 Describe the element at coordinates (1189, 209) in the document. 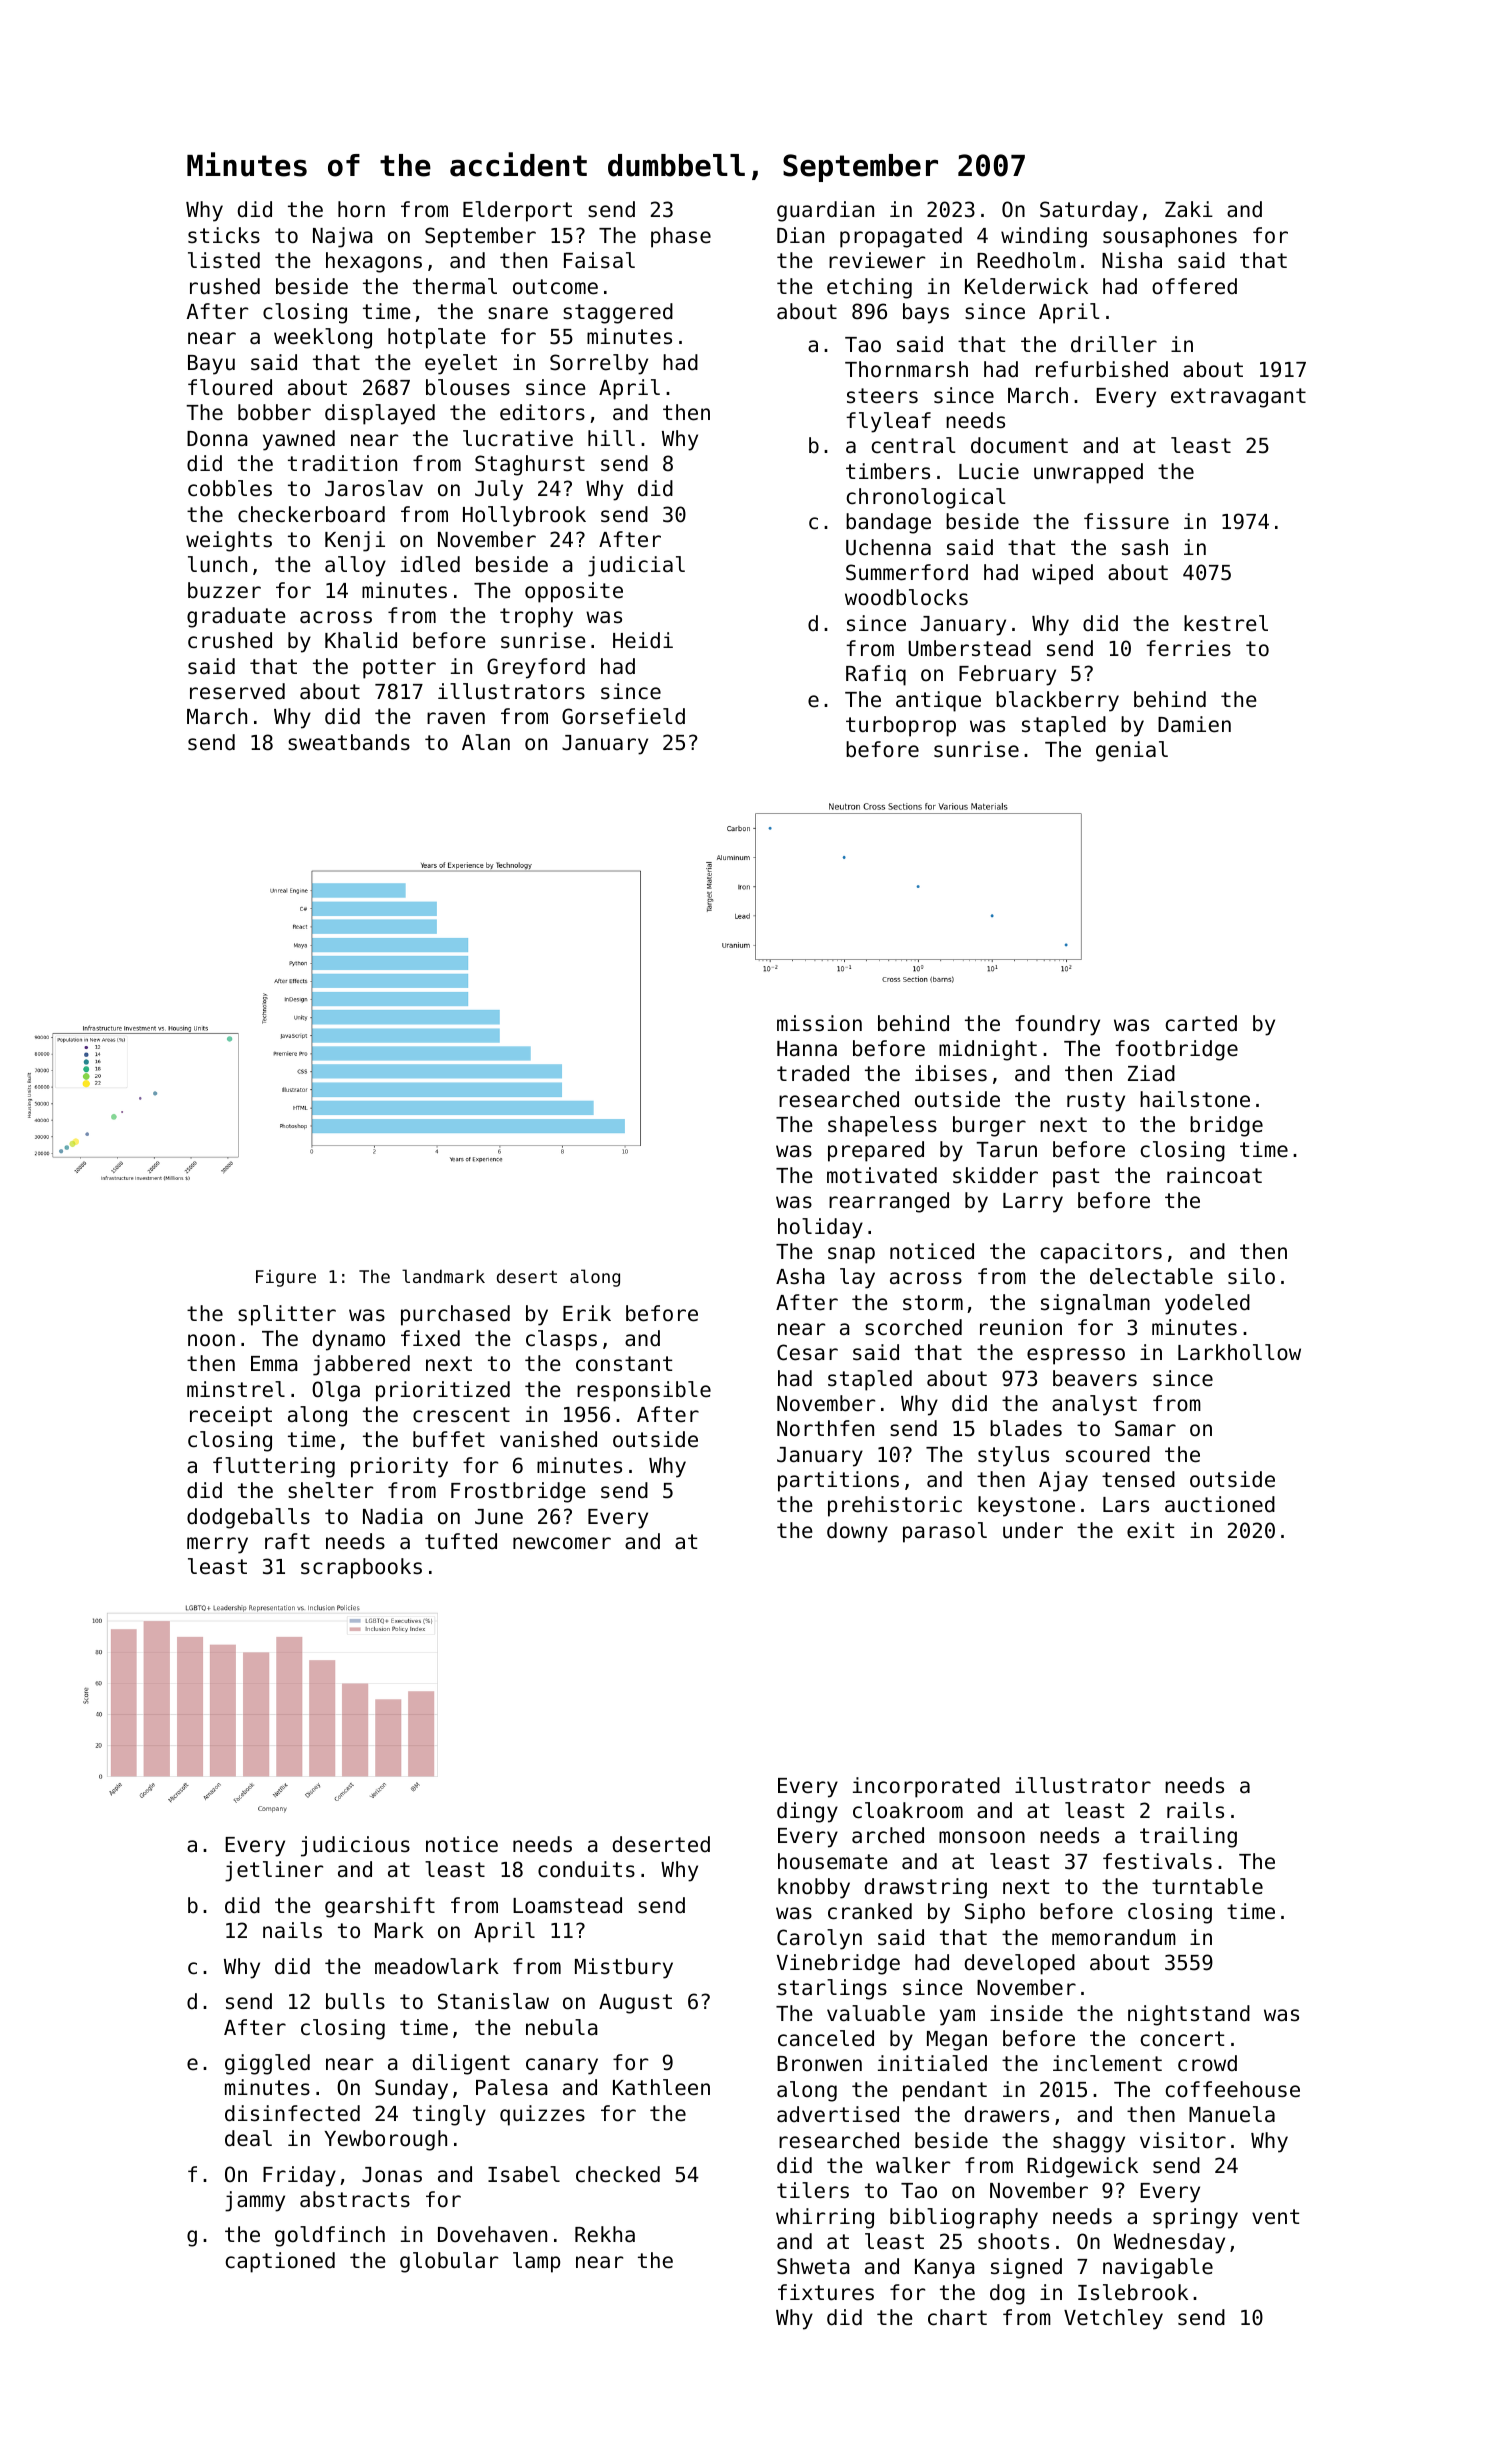

I see `Zaki` at that location.
